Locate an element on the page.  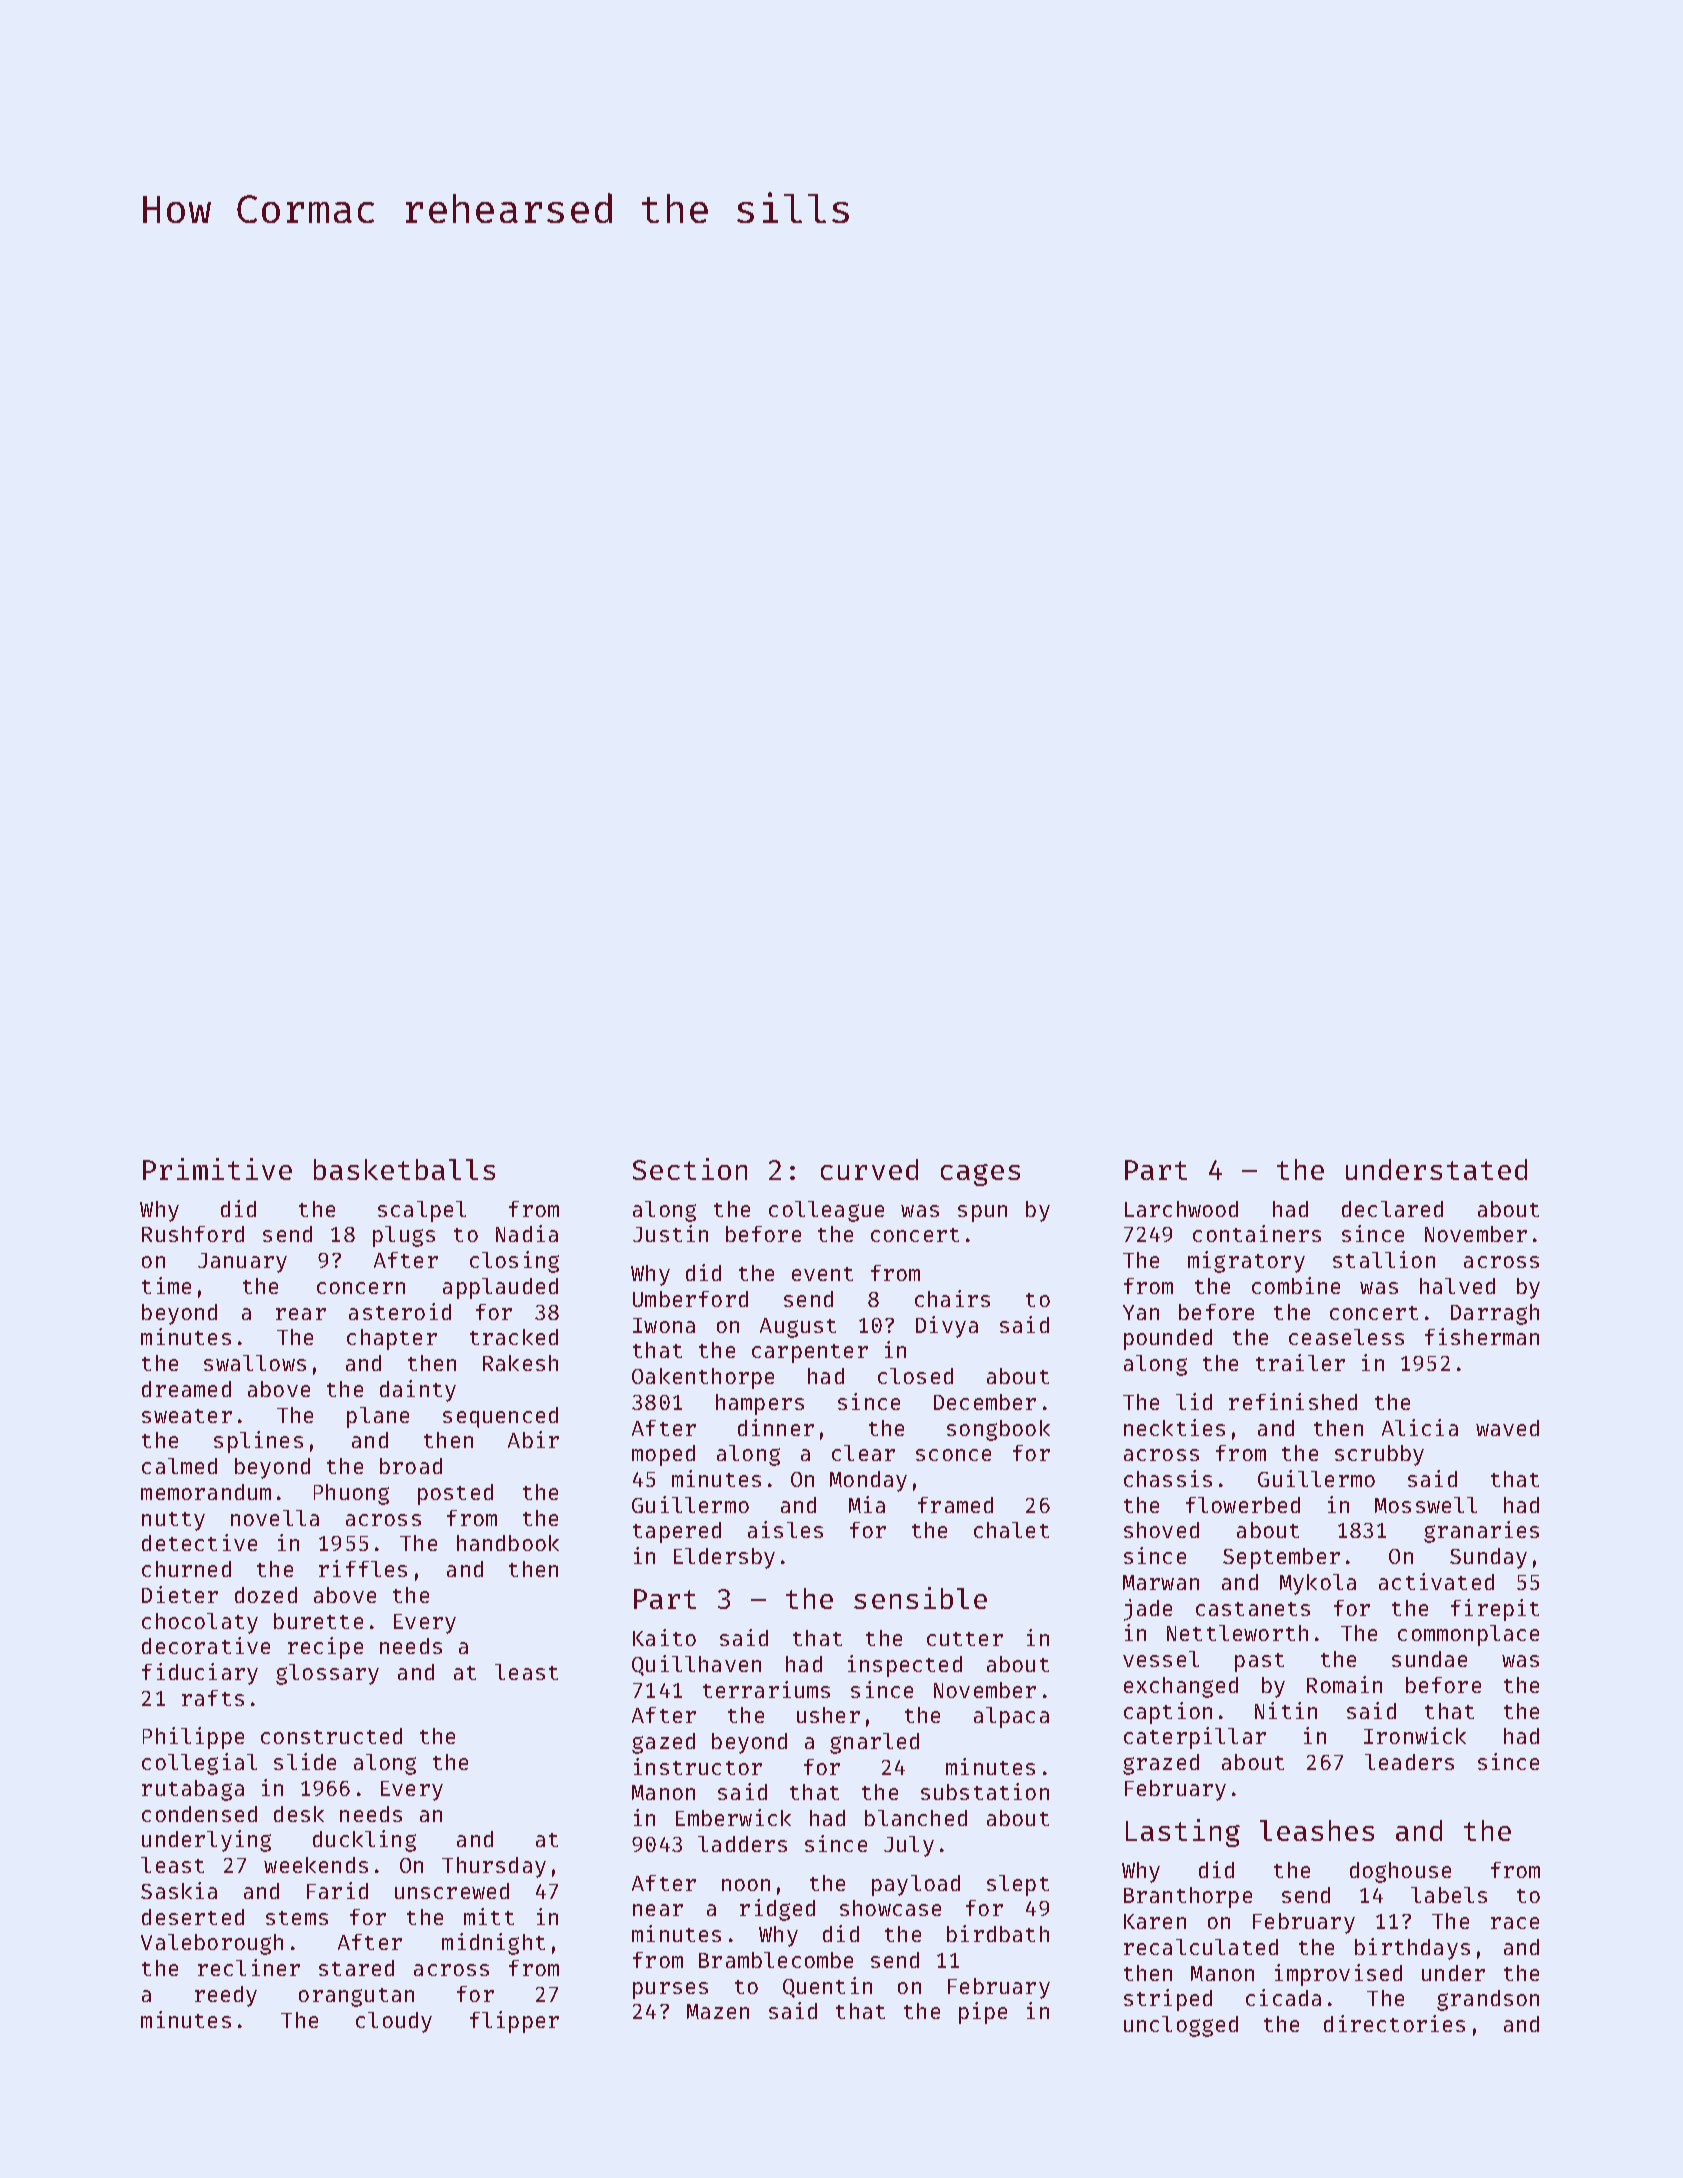
aisles is located at coordinates (785, 1529).
